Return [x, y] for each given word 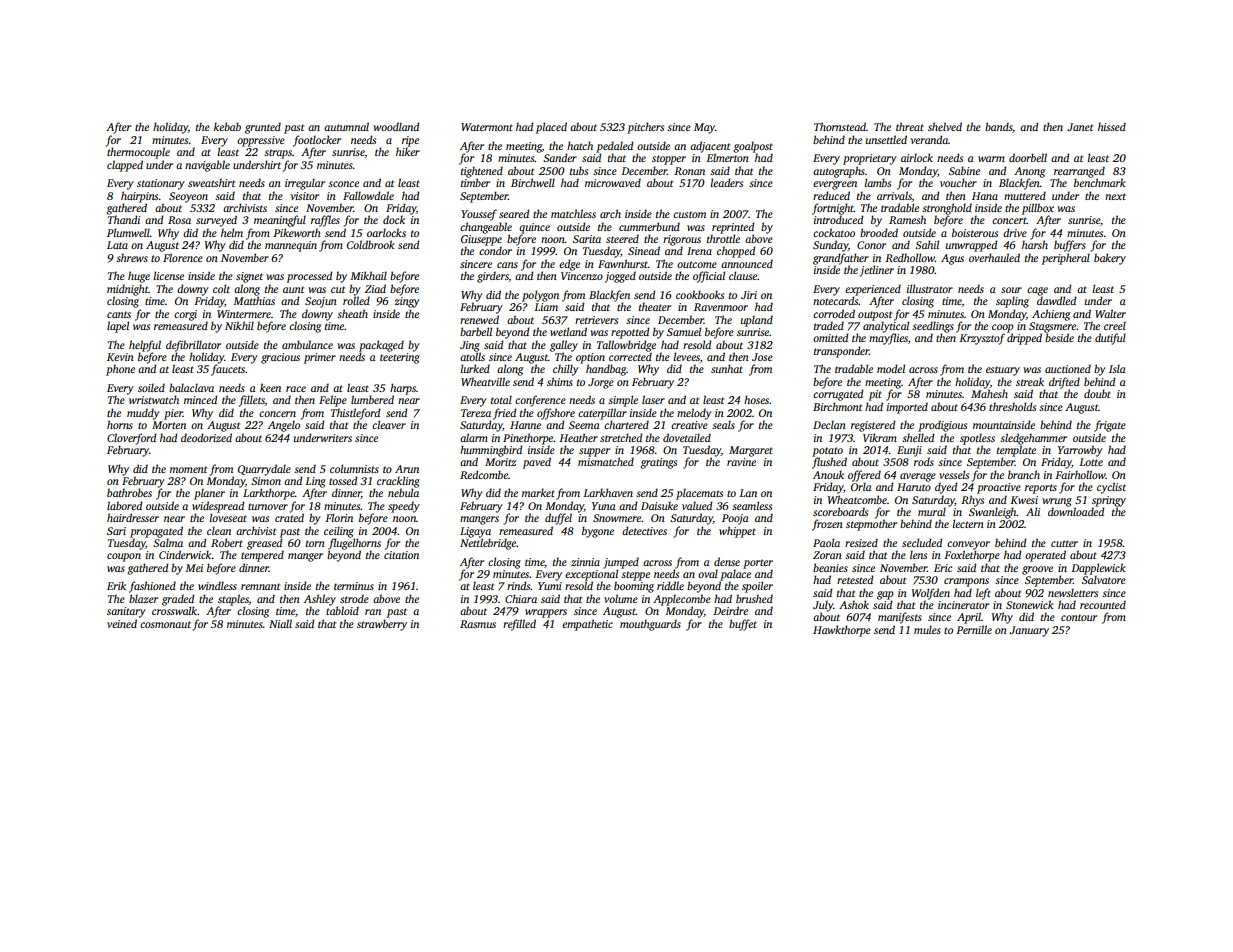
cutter [1064, 543]
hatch [580, 145]
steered [622, 238]
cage [1037, 291]
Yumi [550, 586]
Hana [985, 196]
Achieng [1051, 315]
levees [686, 356]
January [1029, 631]
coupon [124, 557]
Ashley [320, 600]
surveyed [216, 221]
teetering [400, 358]
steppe [635, 576]
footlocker [317, 141]
